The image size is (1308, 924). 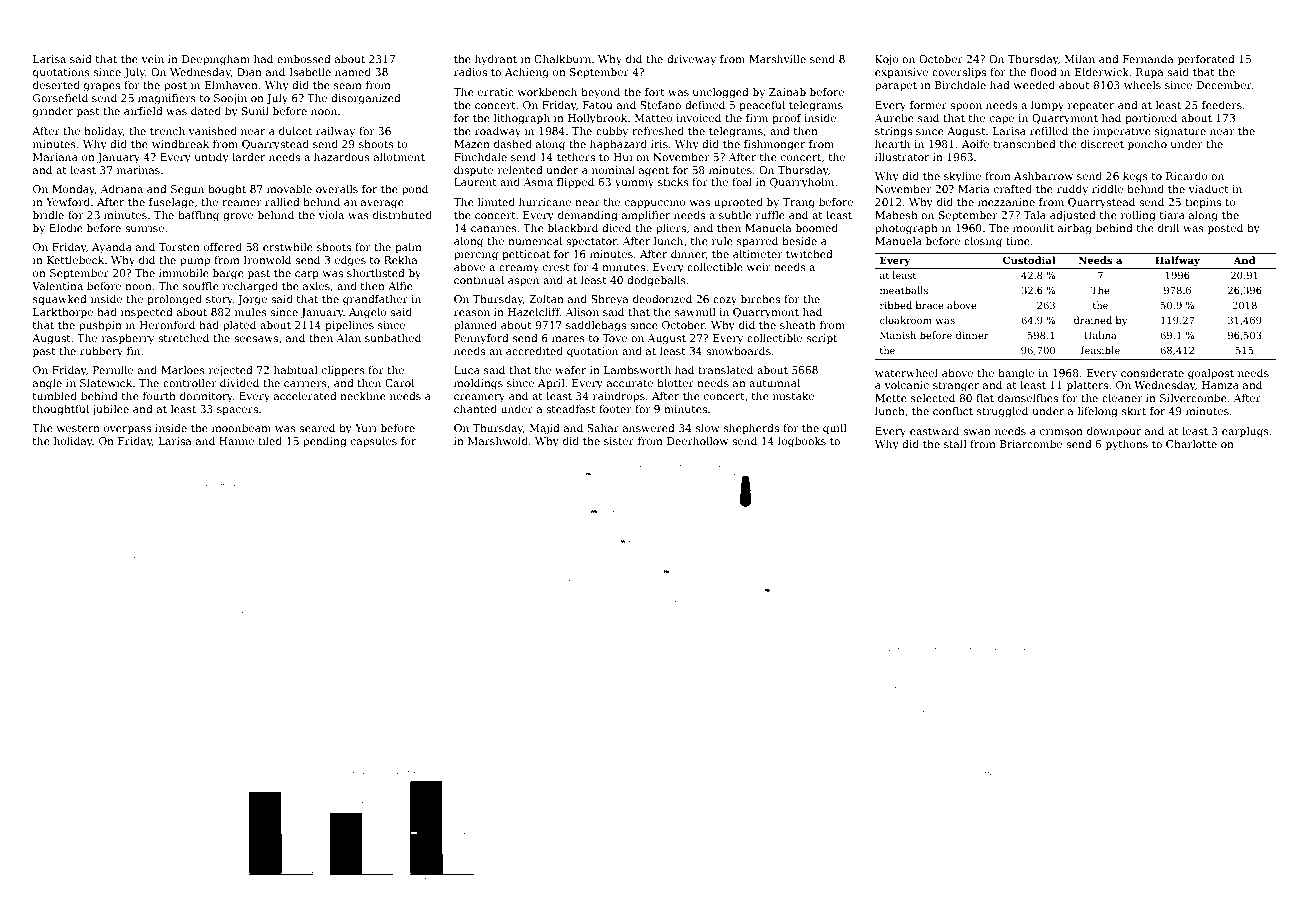 What do you see at coordinates (1092, 320) in the page?
I see `drained` at bounding box center [1092, 320].
